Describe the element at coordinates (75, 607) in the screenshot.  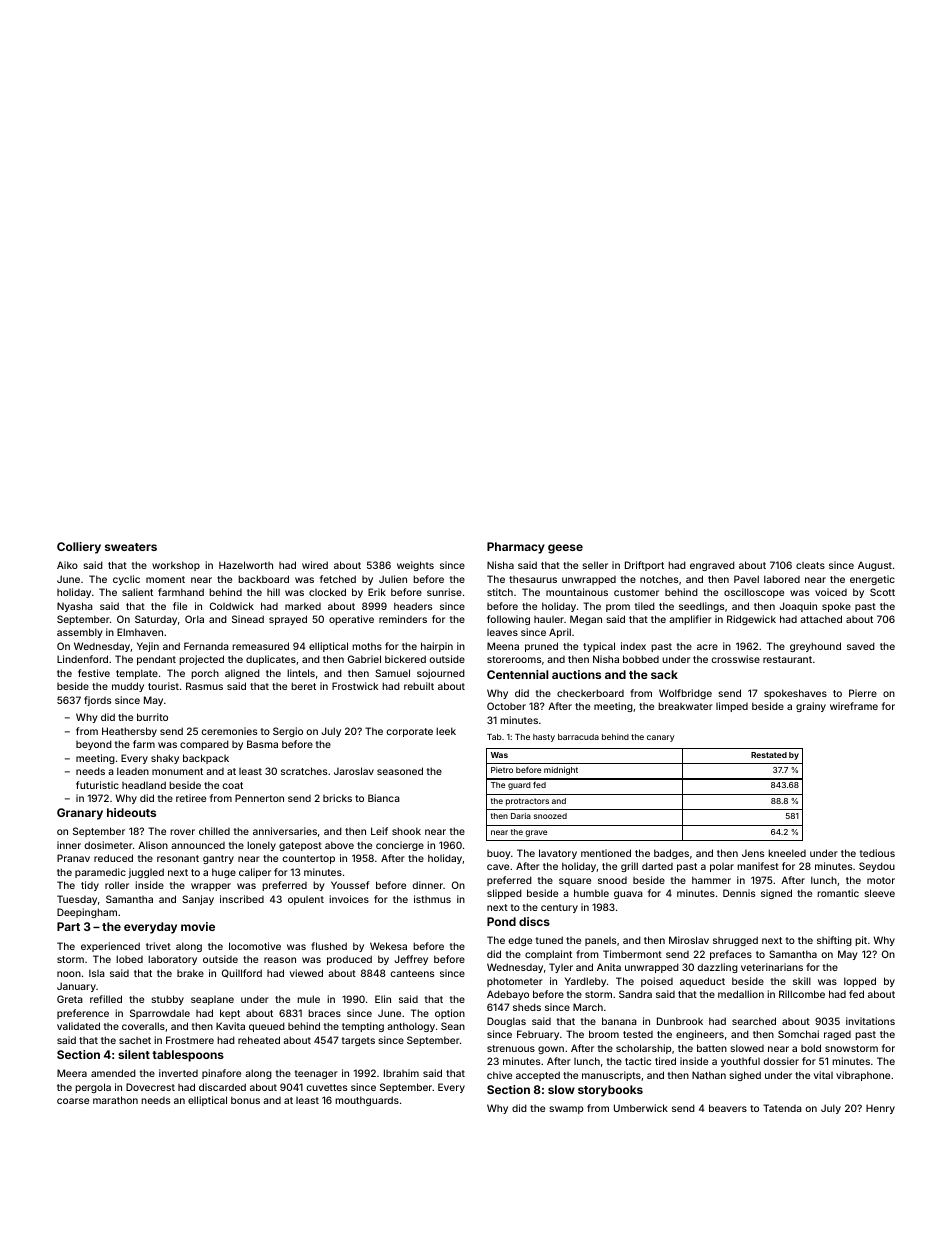
I see `Nyasha` at that location.
